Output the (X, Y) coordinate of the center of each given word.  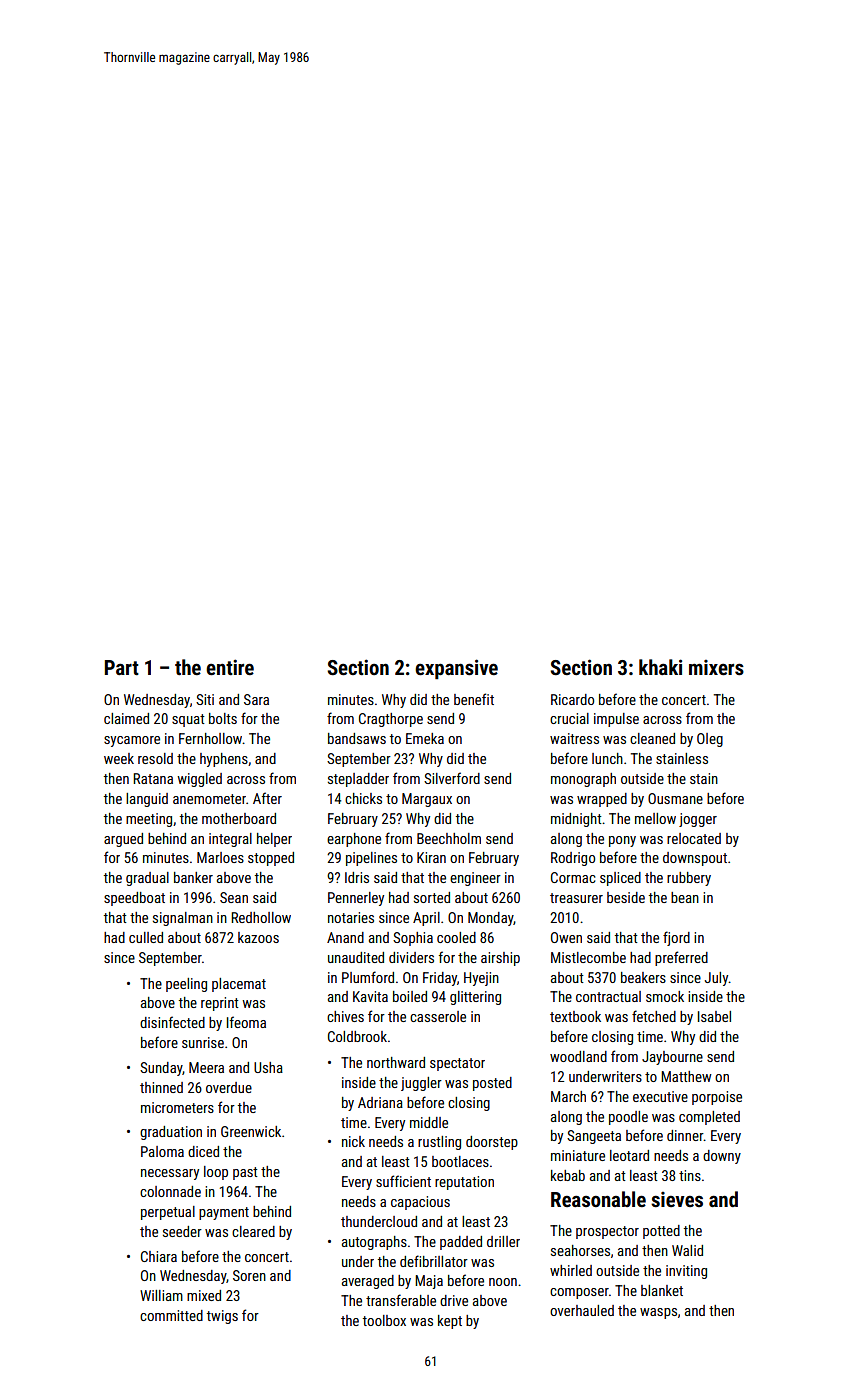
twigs (222, 1317)
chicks (363, 798)
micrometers (177, 1107)
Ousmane (675, 798)
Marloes (220, 857)
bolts (223, 718)
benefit (474, 699)
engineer (475, 879)
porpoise (717, 1098)
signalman (183, 919)
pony (622, 841)
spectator (457, 1064)
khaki (660, 667)
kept (450, 1322)
